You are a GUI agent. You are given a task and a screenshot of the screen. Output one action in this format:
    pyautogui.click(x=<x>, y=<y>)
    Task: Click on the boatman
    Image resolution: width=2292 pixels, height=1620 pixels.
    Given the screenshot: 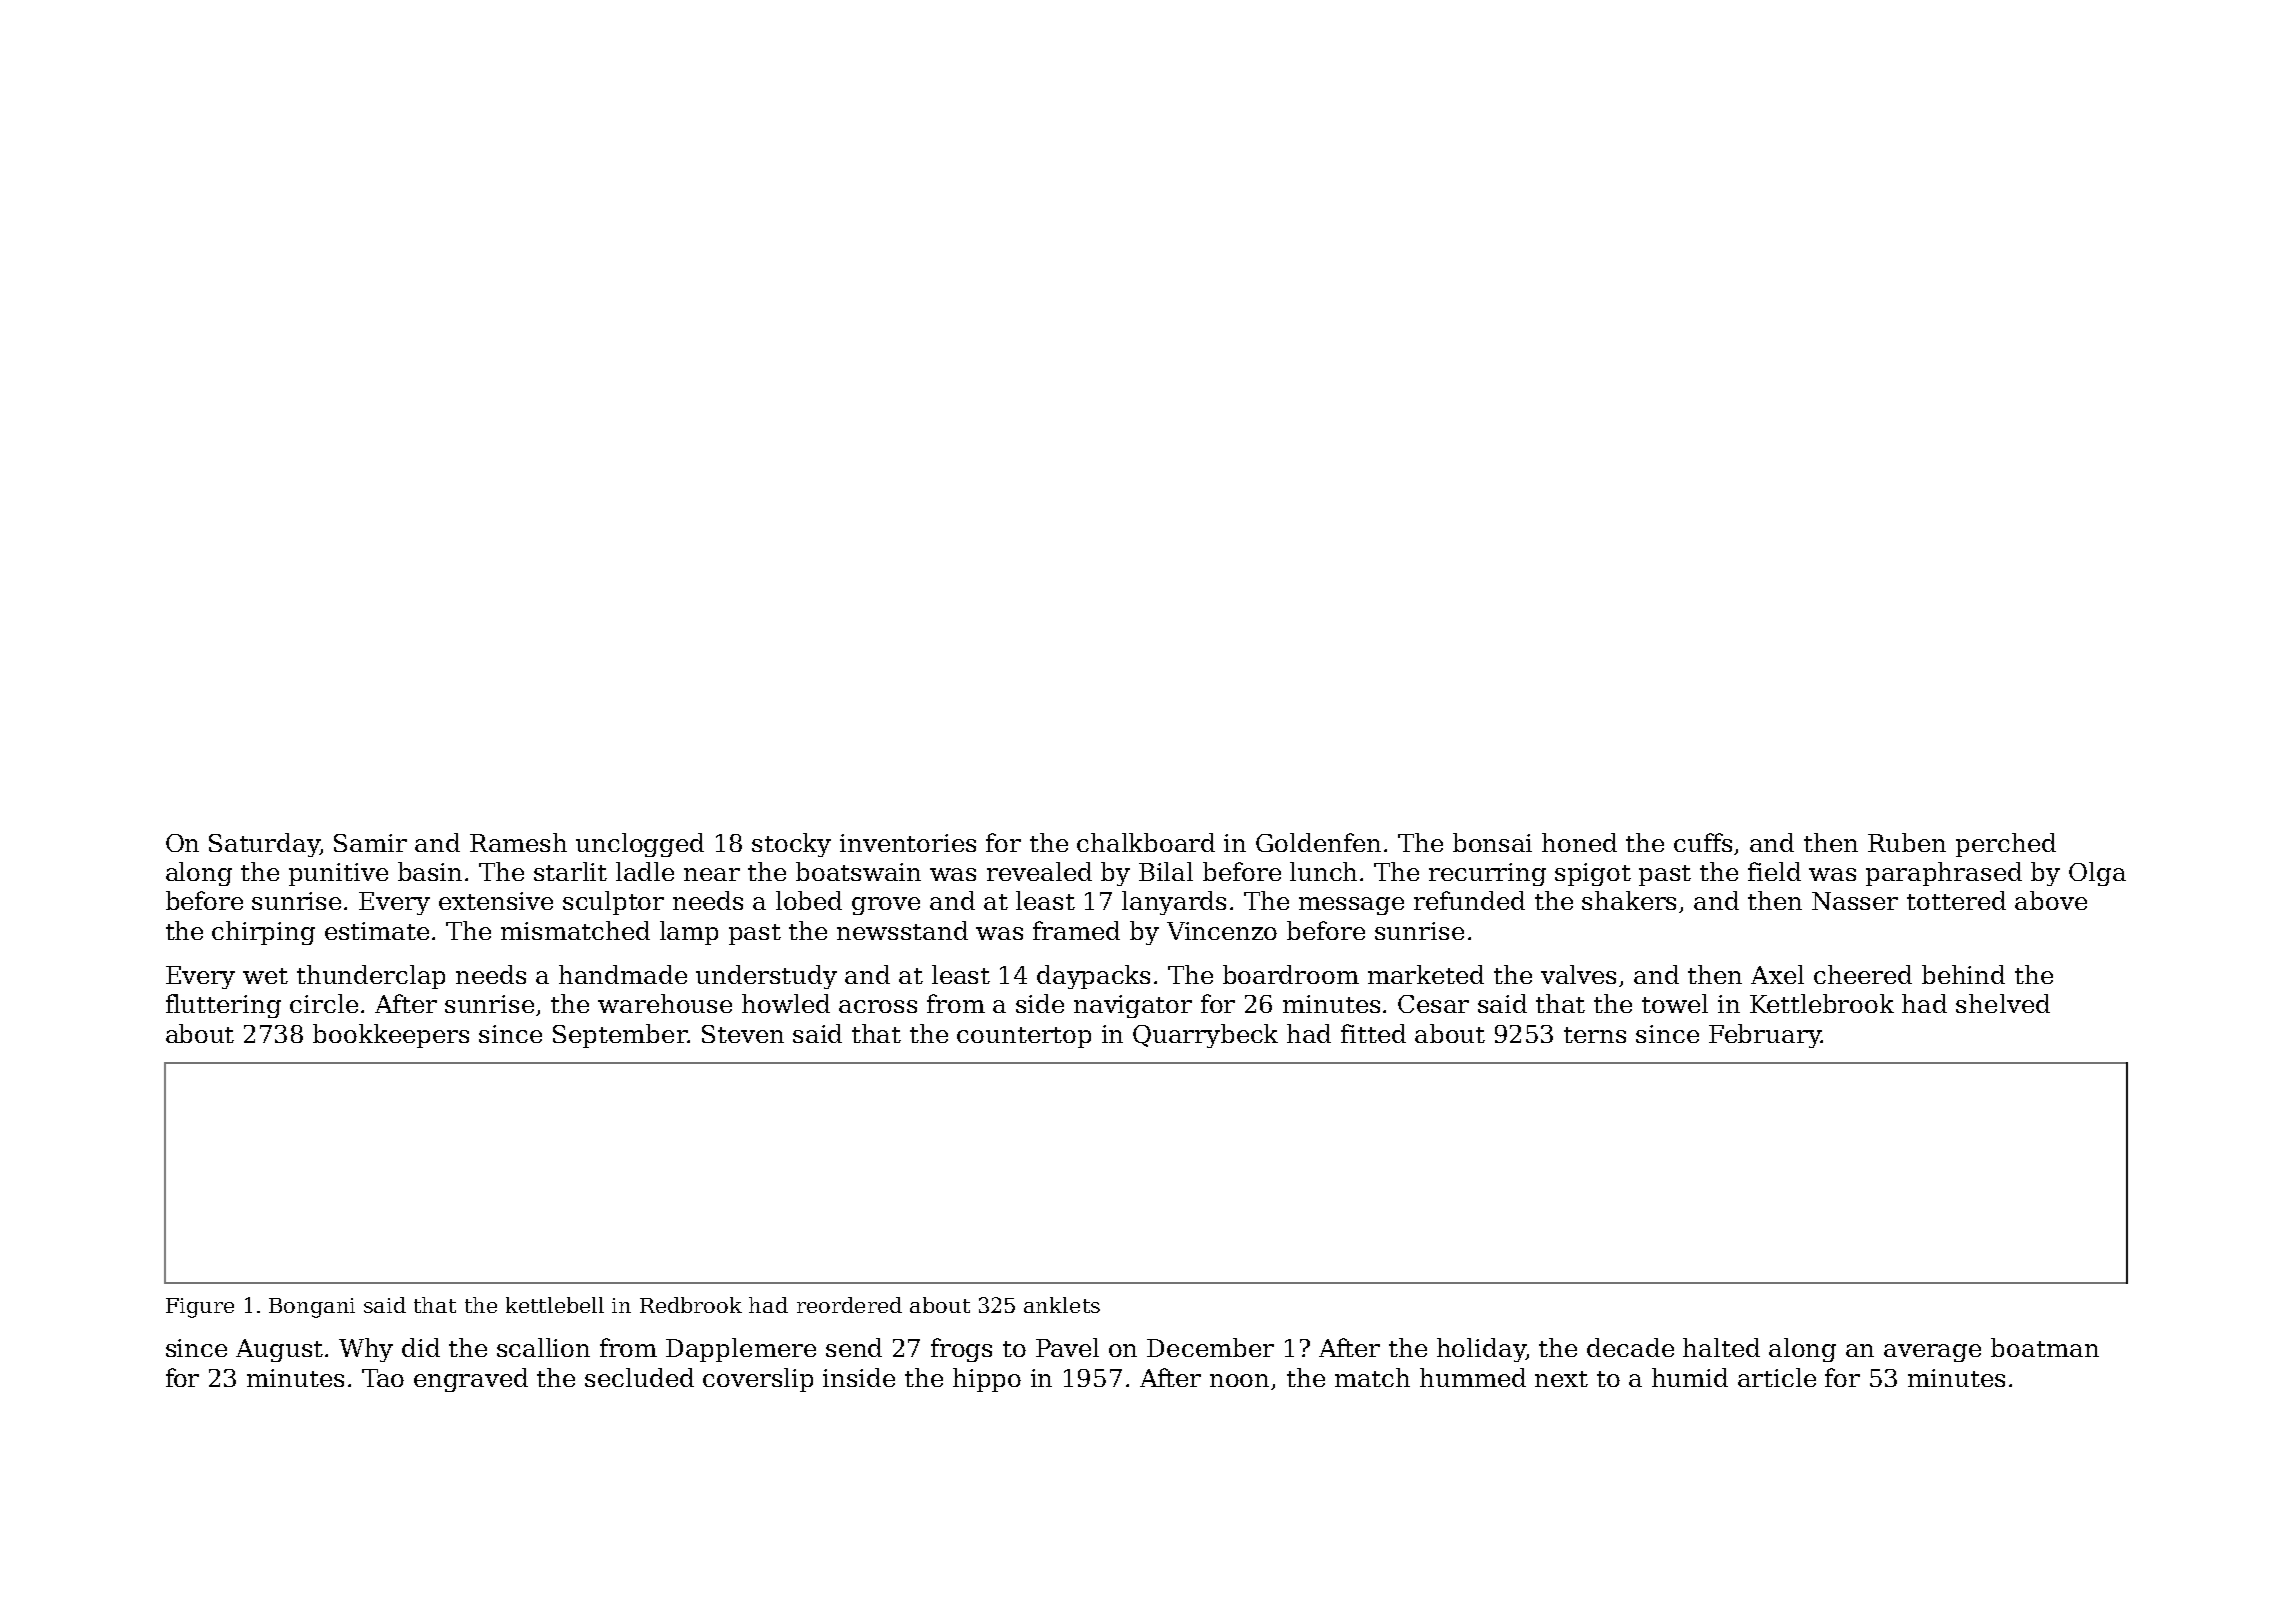 What is the action you would take?
    pyautogui.click(x=2045, y=1347)
